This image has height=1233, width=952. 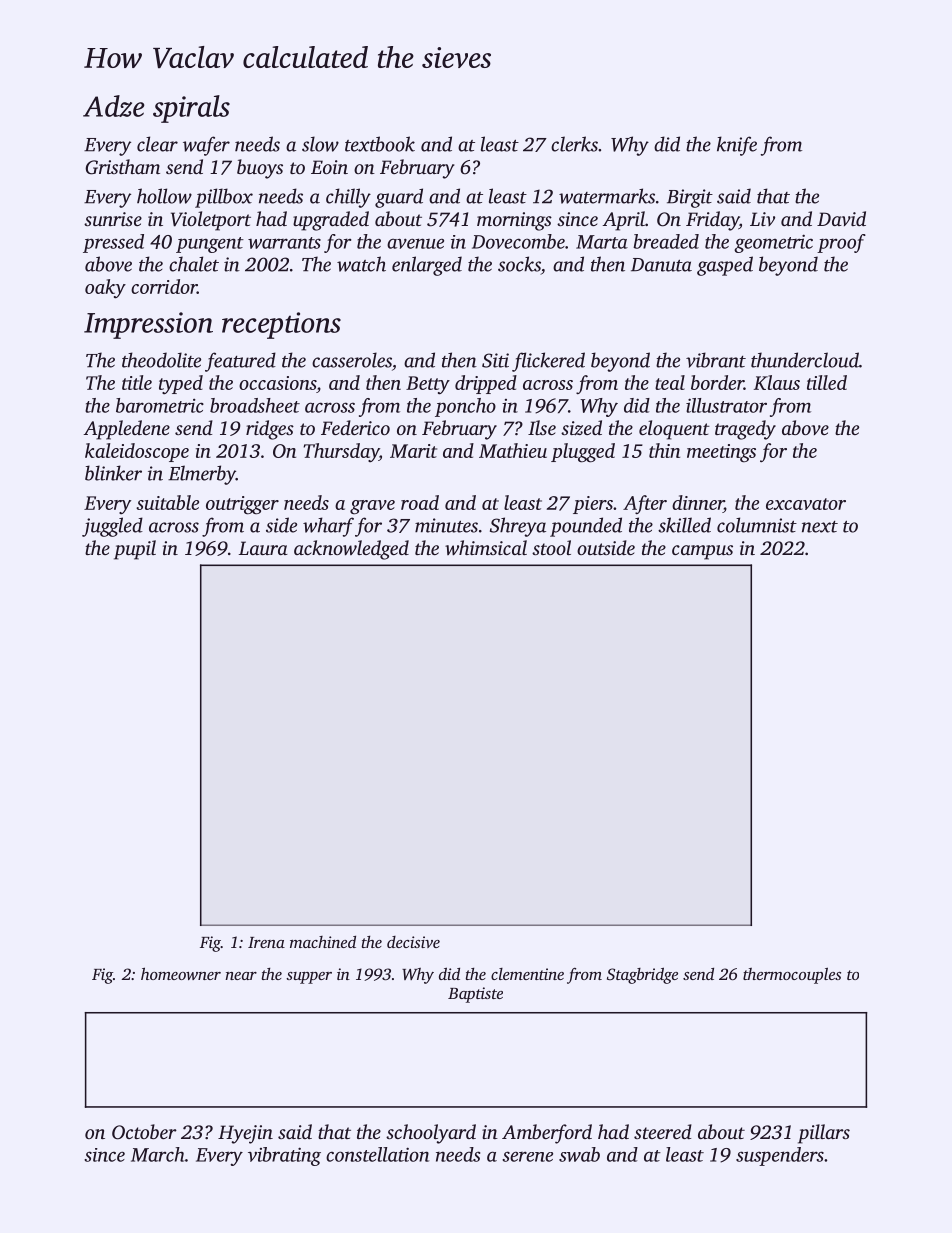 I want to click on stool, so click(x=551, y=547).
